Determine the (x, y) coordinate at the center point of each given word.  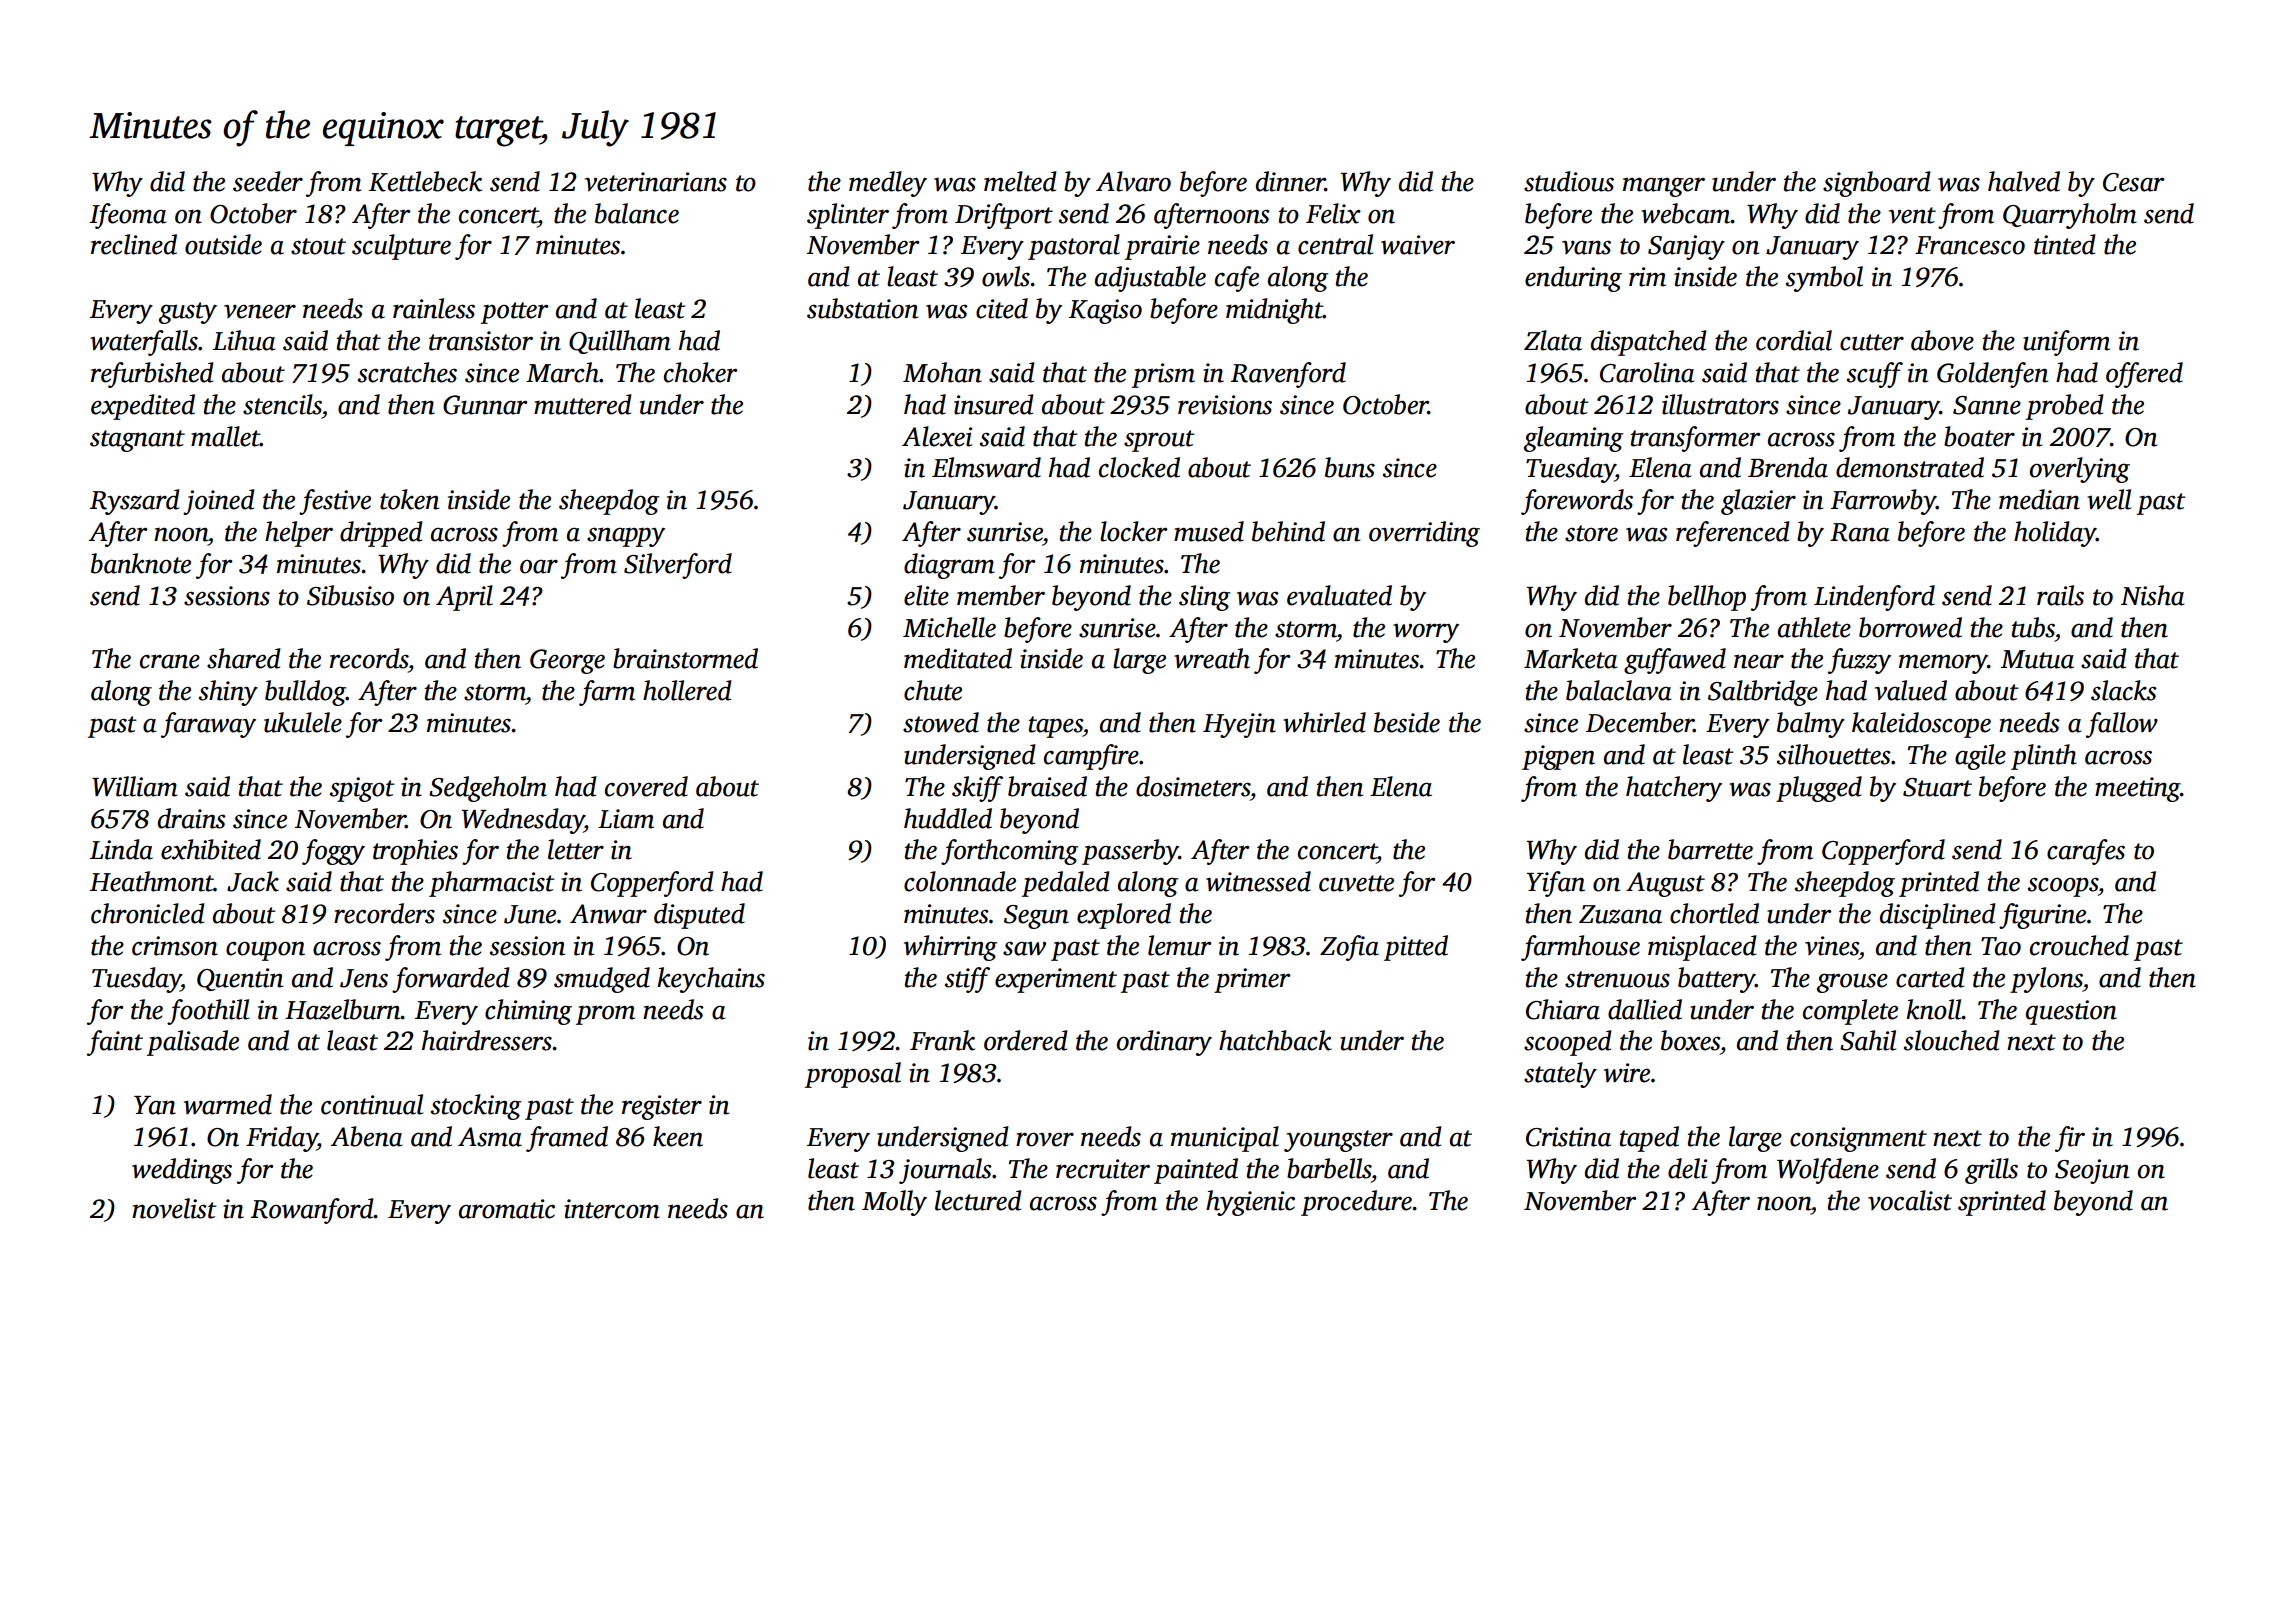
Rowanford (312, 1211)
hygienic (1250, 1203)
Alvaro (1133, 181)
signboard (1876, 184)
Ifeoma (128, 216)
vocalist (1910, 1200)
